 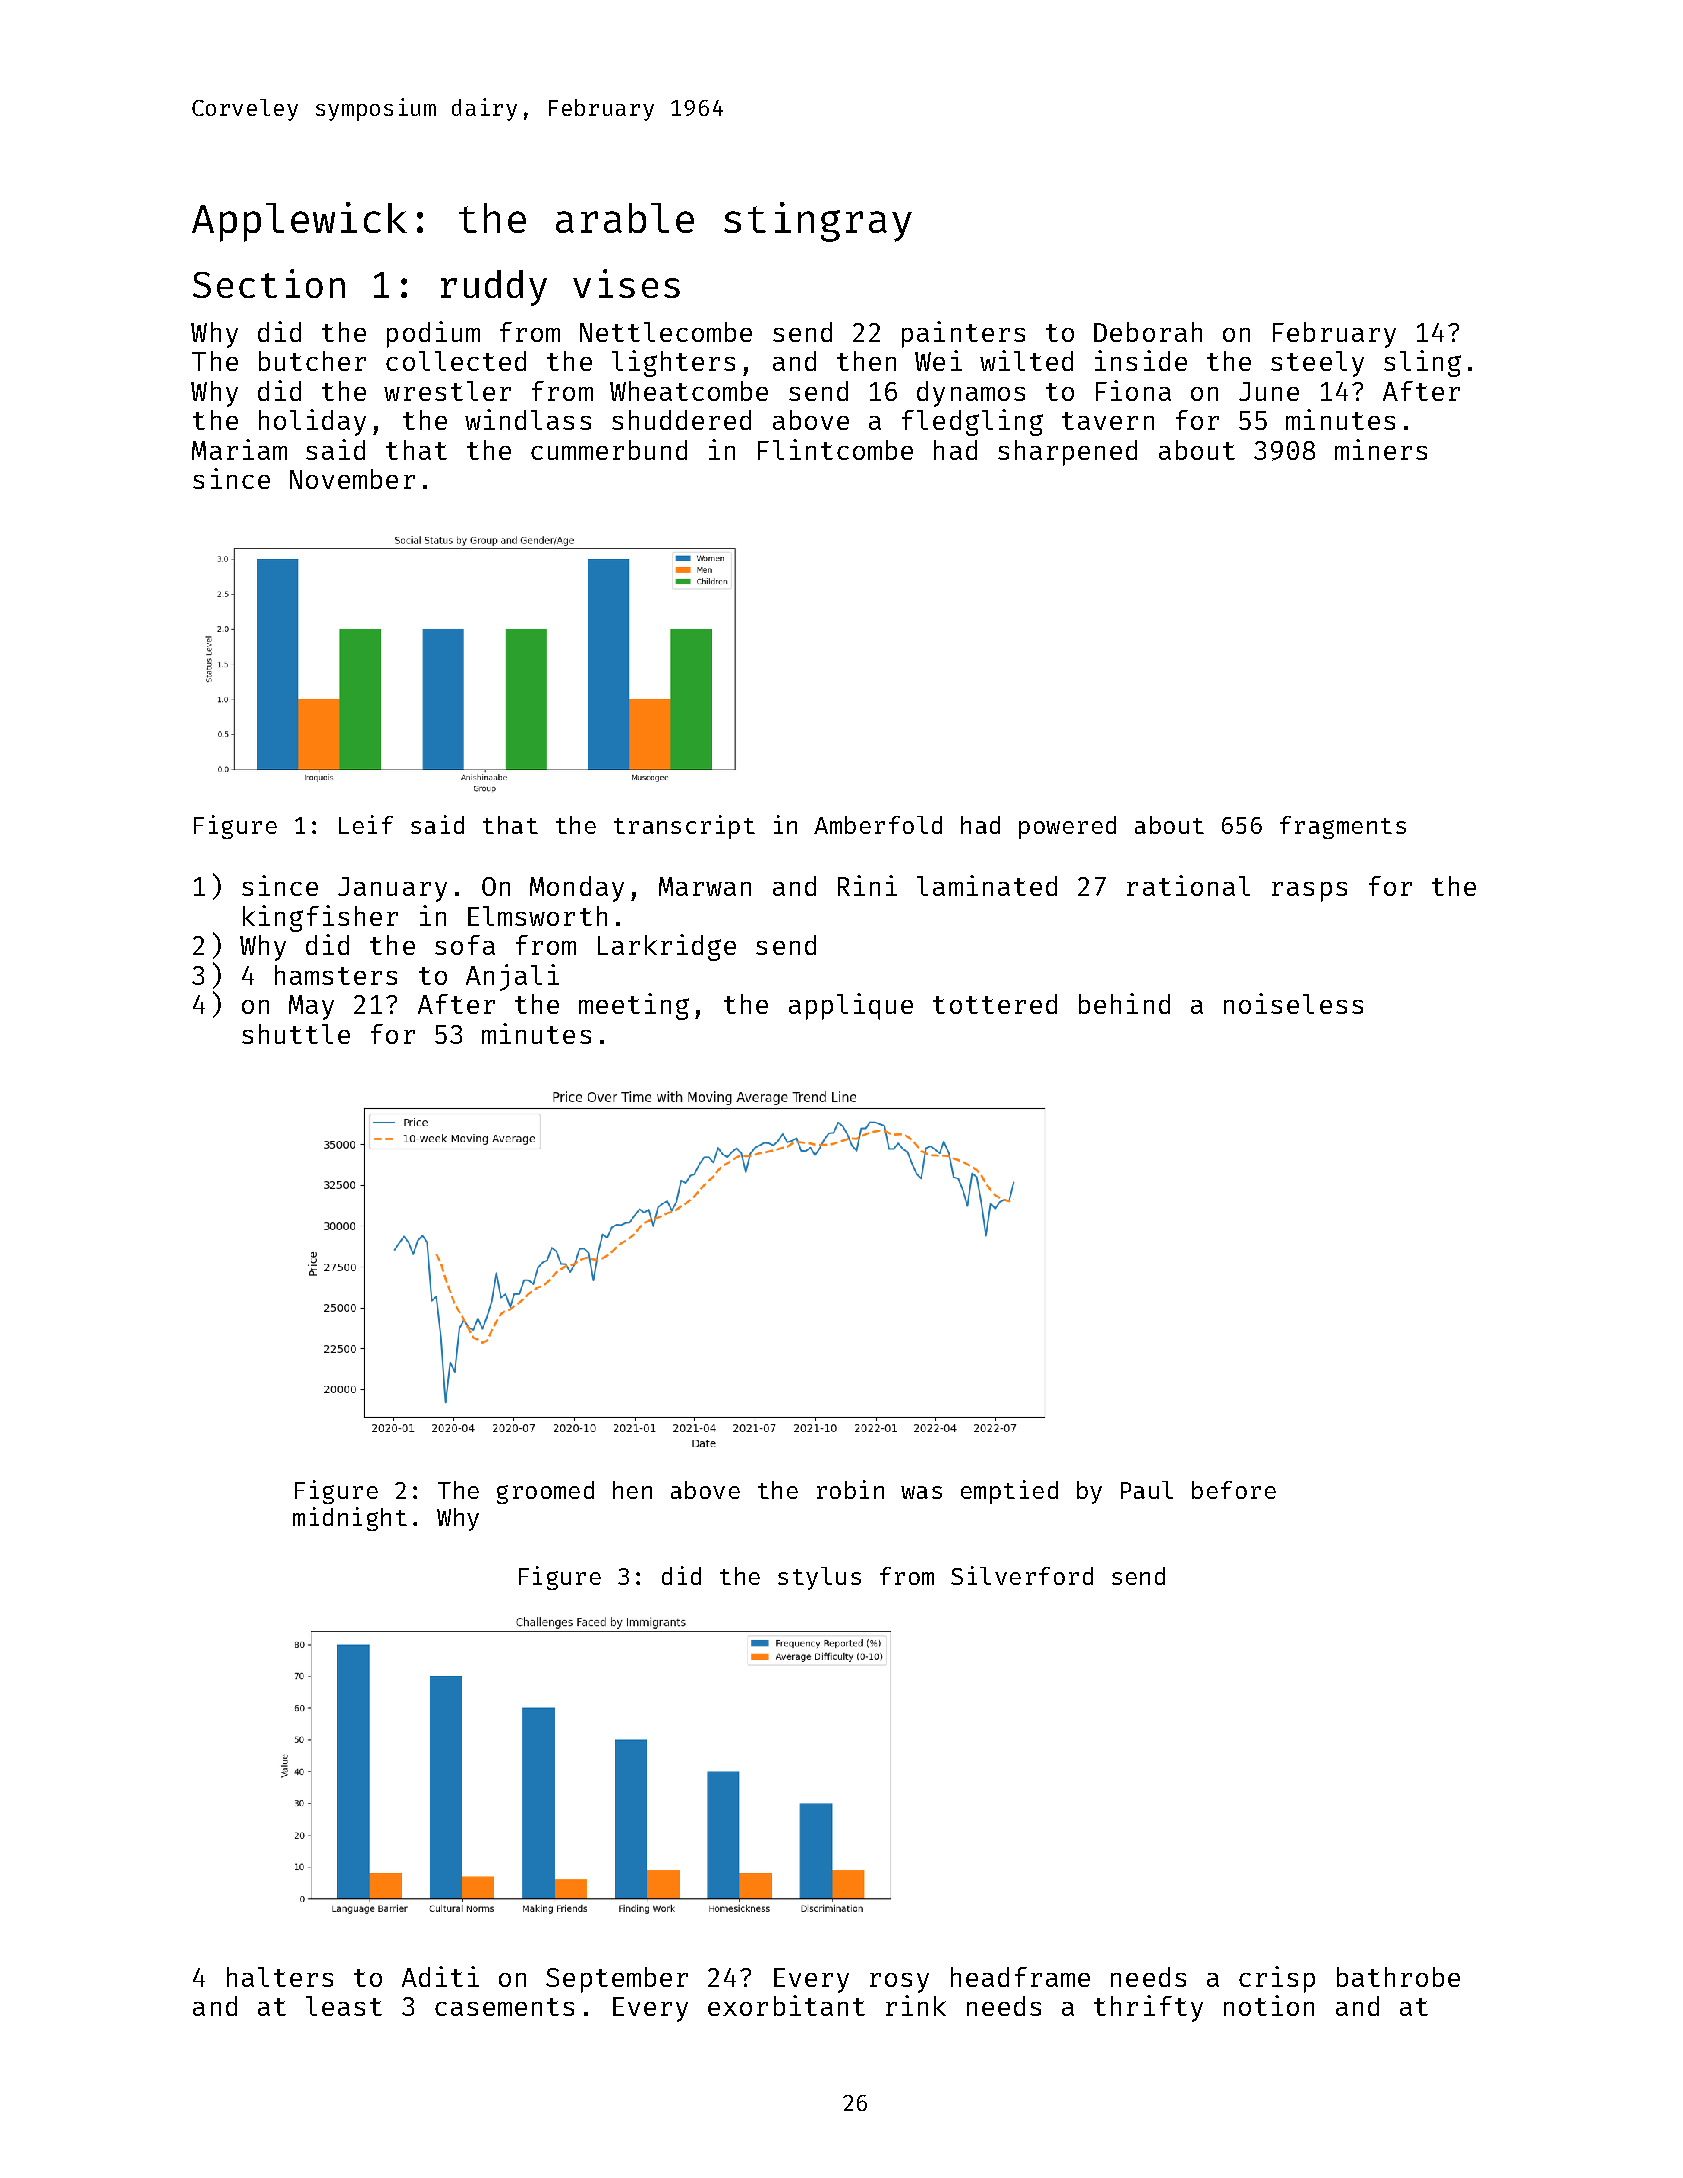 What do you see at coordinates (269, 283) in the screenshot?
I see `Section` at bounding box center [269, 283].
